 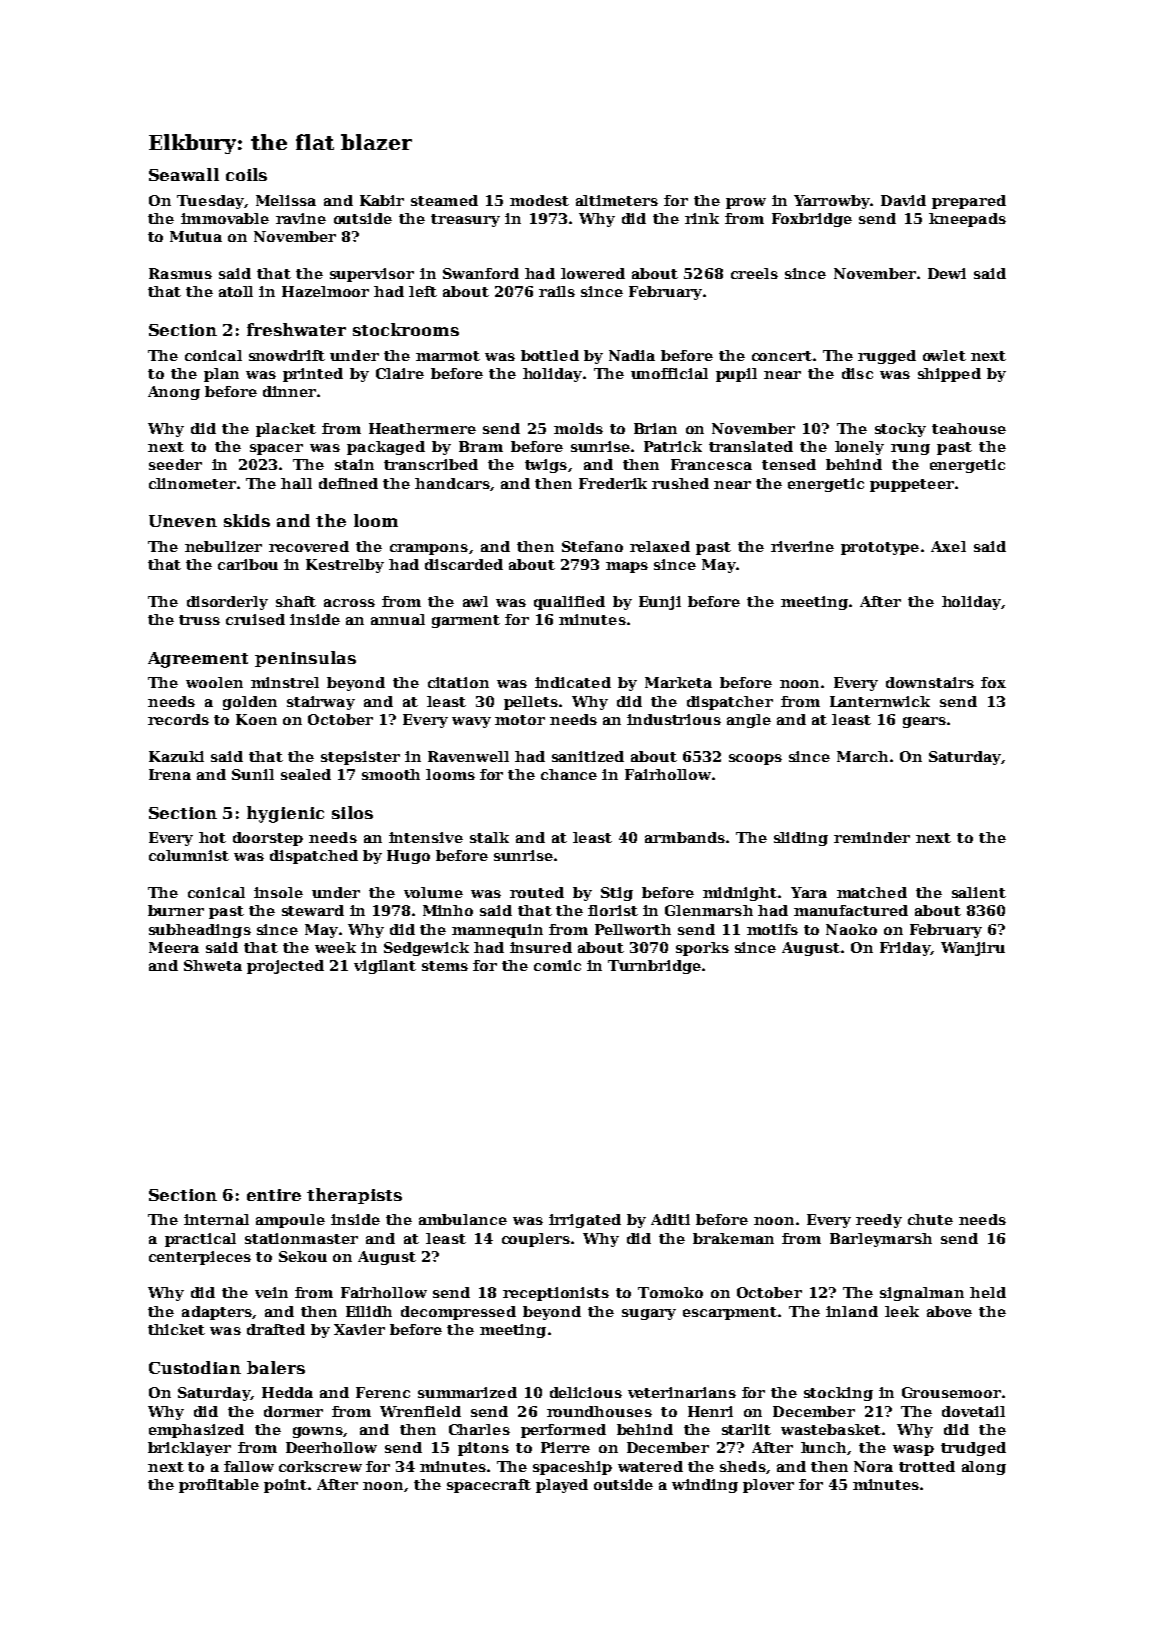 What do you see at coordinates (930, 1219) in the image?
I see `chute` at bounding box center [930, 1219].
